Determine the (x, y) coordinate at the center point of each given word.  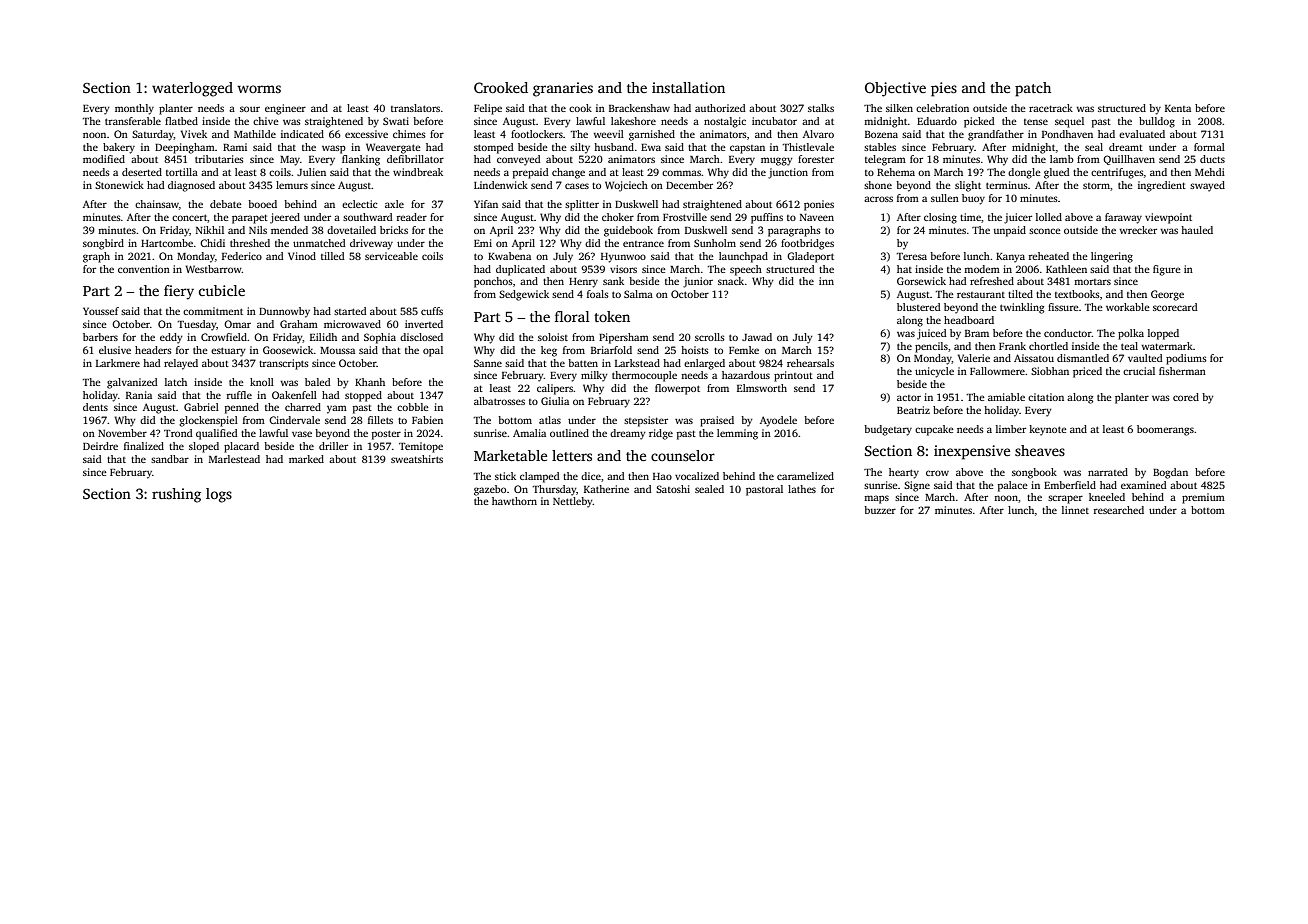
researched (1119, 510)
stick (505, 476)
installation (688, 87)
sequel (1069, 122)
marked (306, 459)
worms (259, 89)
